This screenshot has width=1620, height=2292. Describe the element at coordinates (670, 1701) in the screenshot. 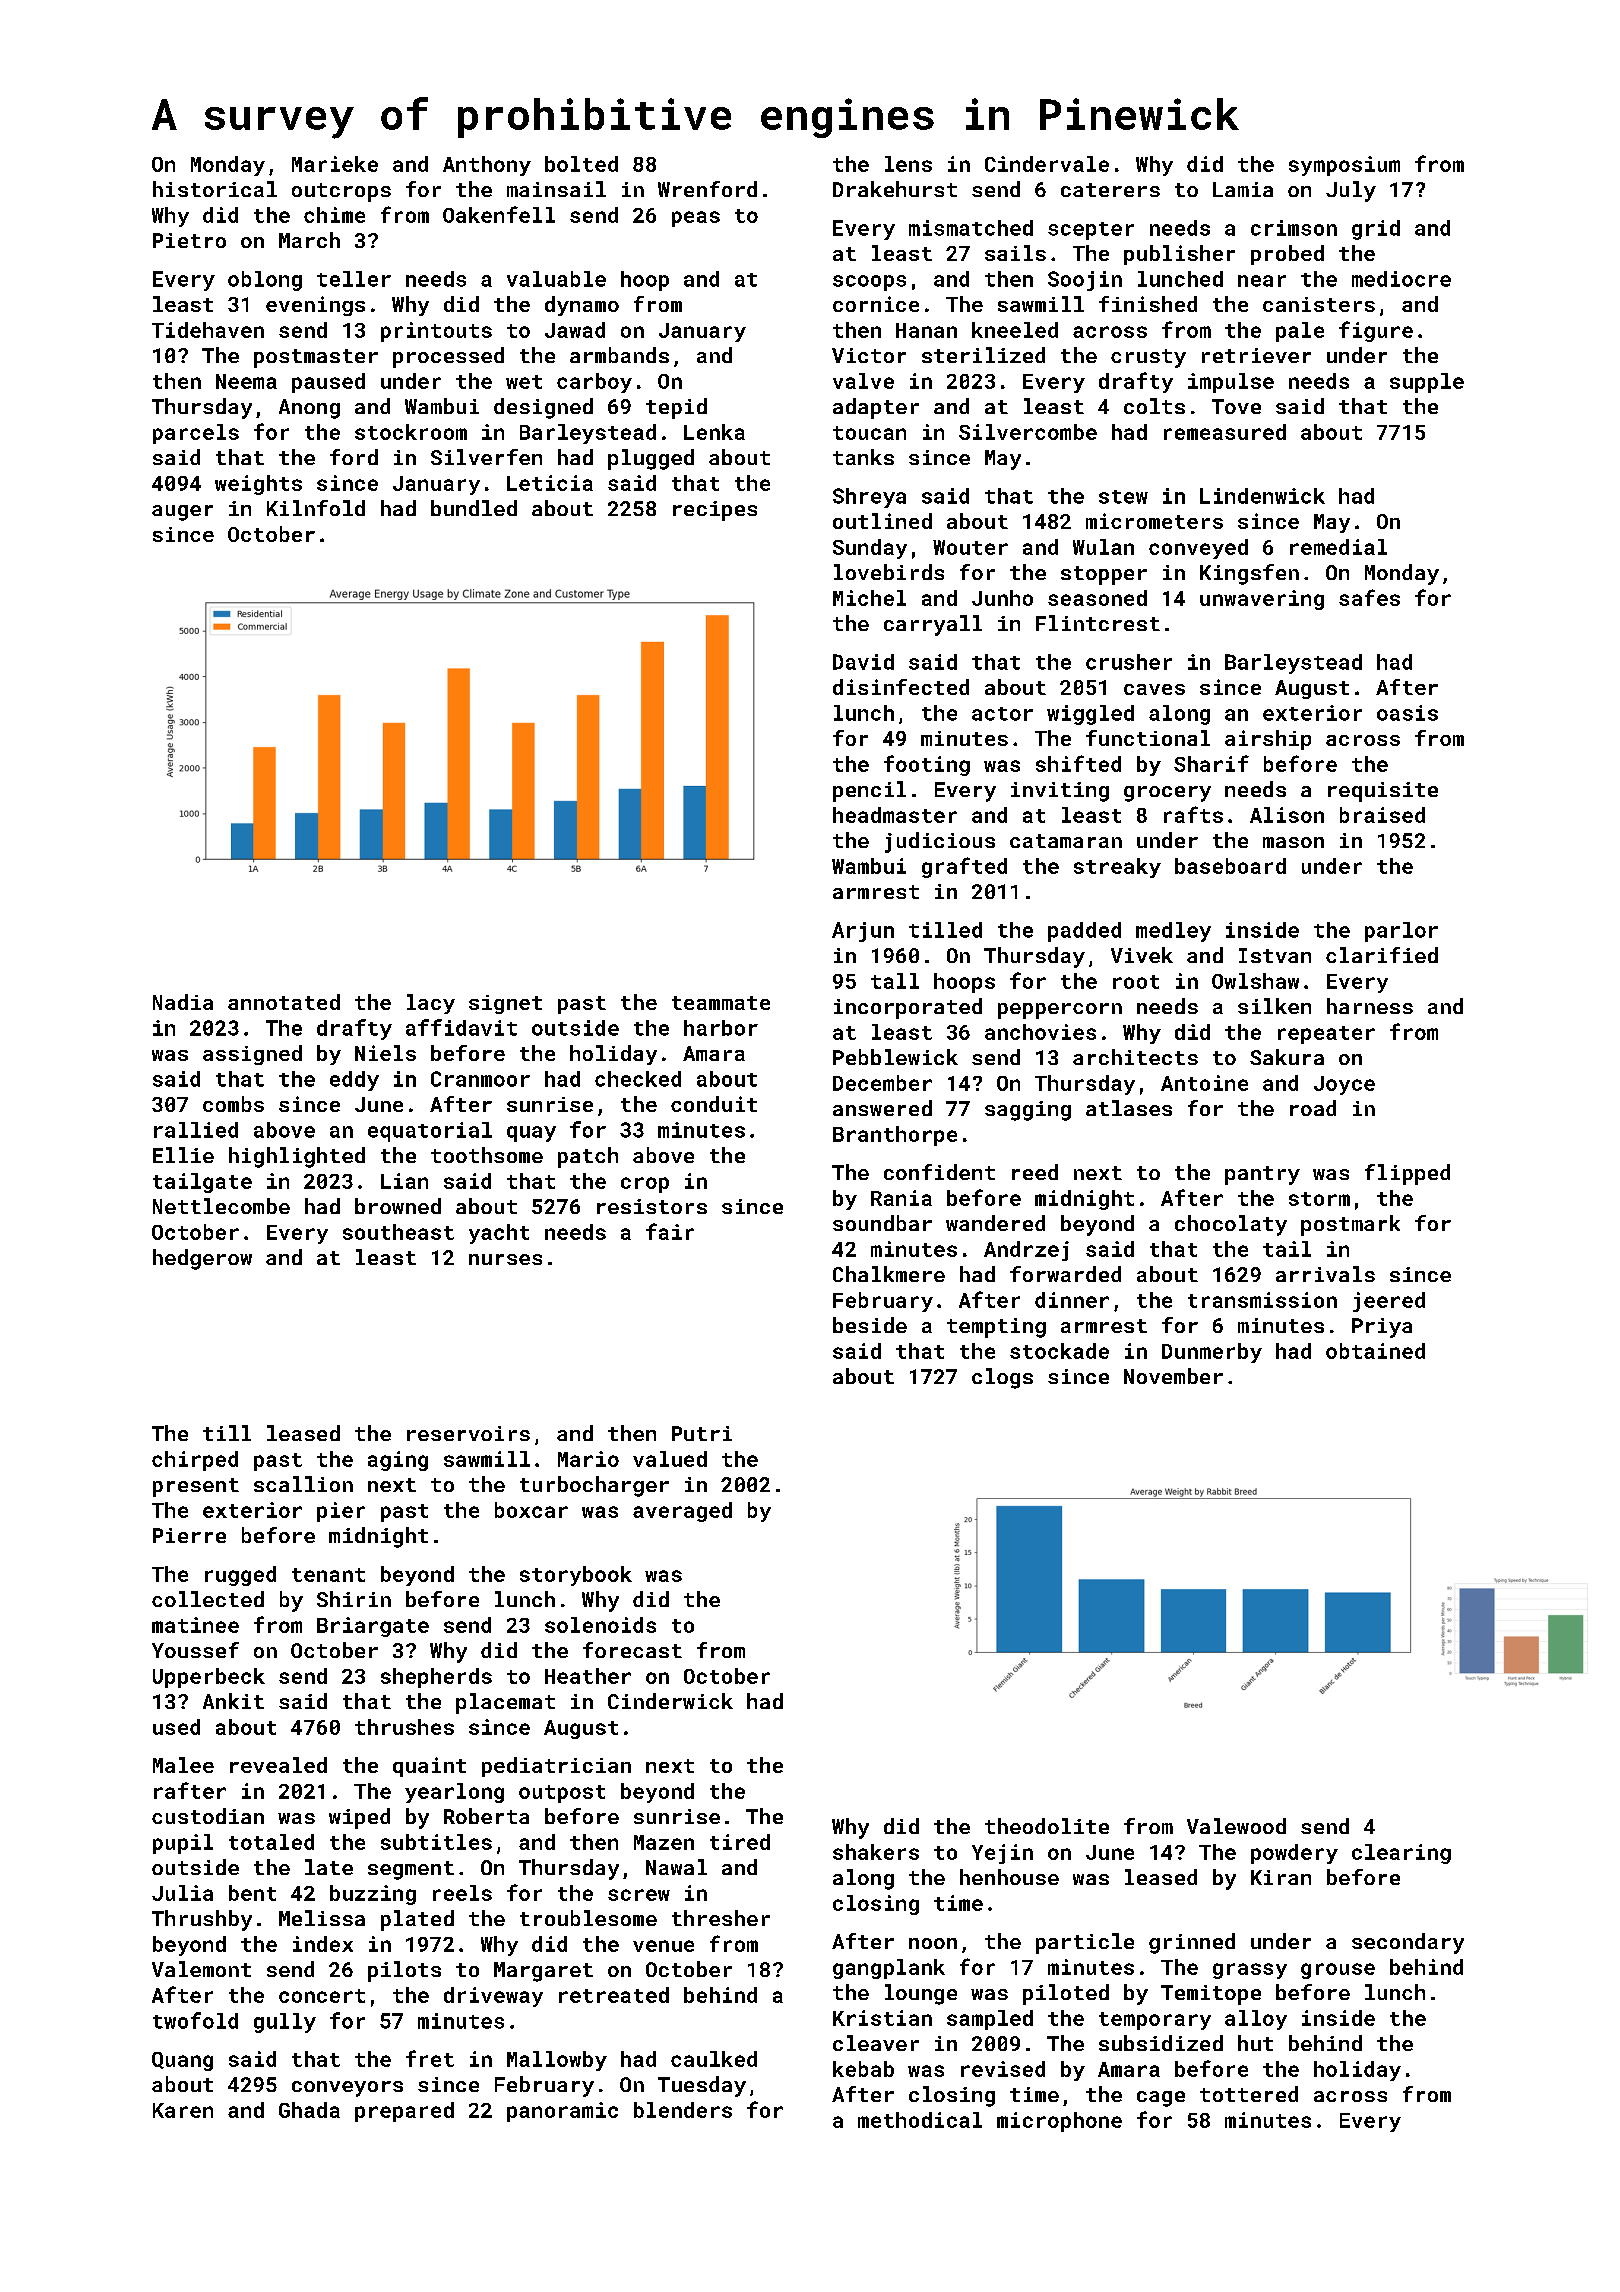

I see `Cinderwick` at that location.
